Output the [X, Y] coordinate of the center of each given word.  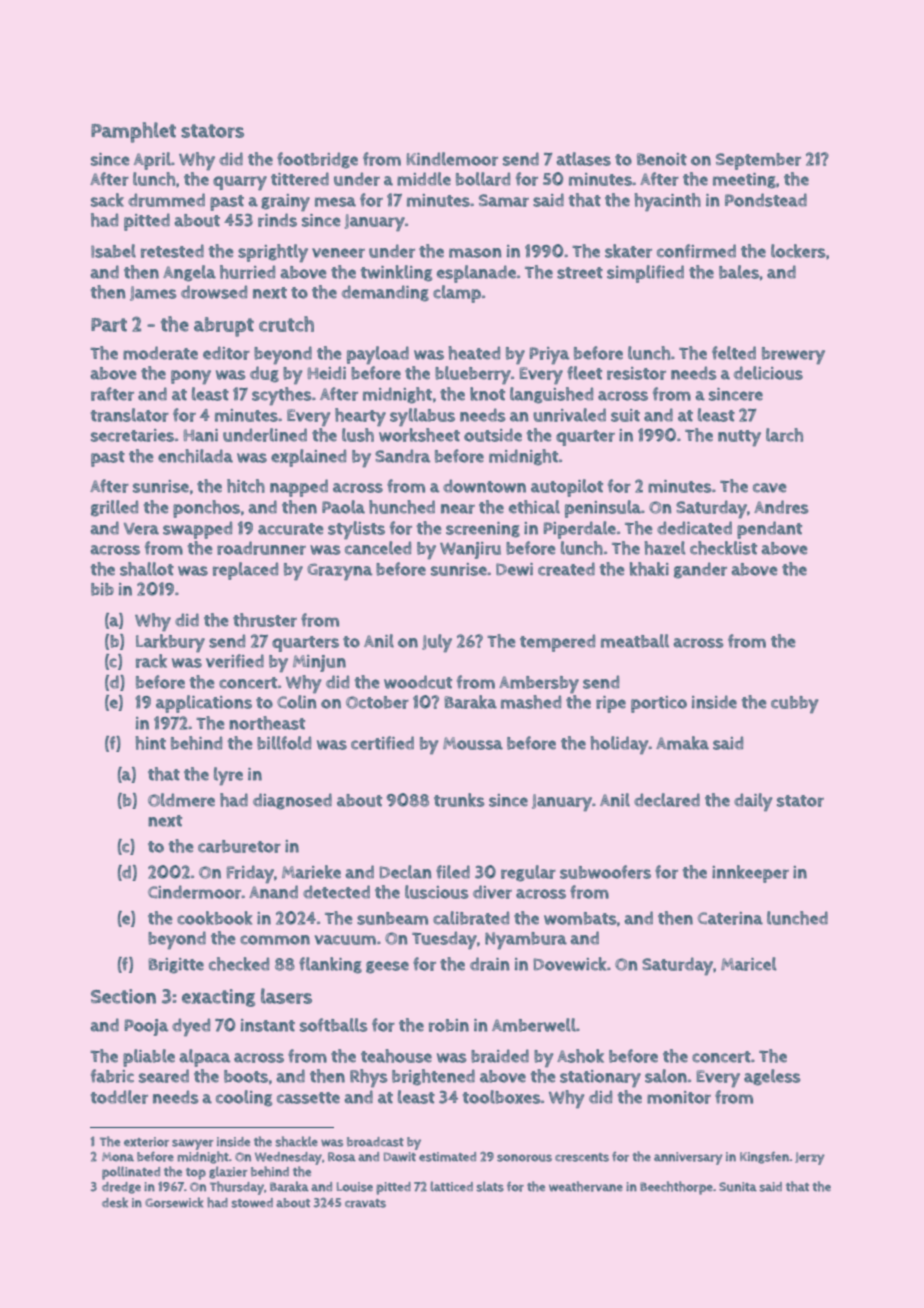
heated [474, 353]
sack [107, 200]
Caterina [730, 918]
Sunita [738, 1187]
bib [102, 589]
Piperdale [580, 530]
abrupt [224, 327]
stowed [252, 1203]
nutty [739, 438]
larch [784, 435]
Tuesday [444, 940]
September [758, 161]
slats [490, 1186]
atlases [583, 159]
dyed [191, 1027]
